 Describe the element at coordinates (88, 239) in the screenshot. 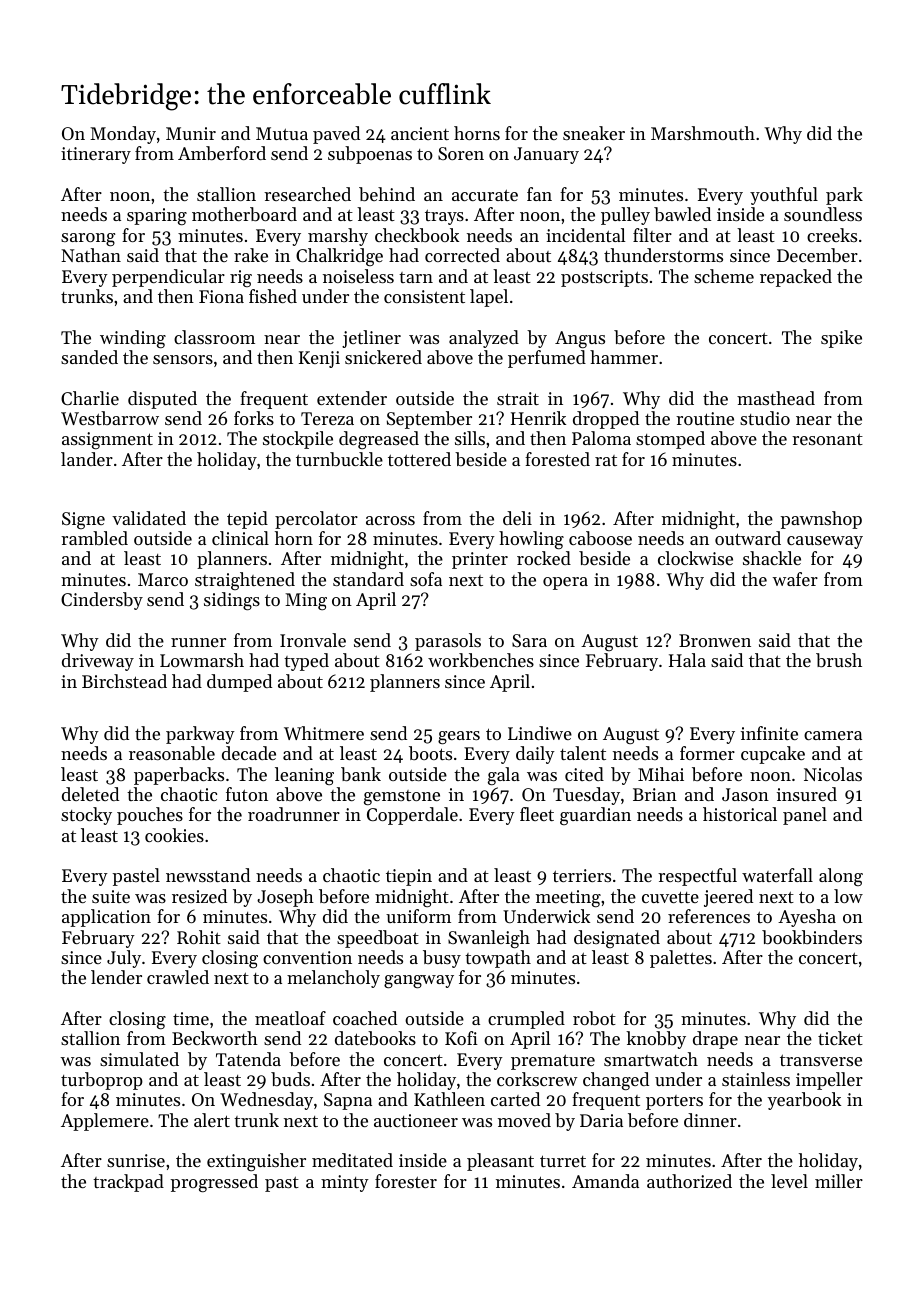

I see `sarong` at that location.
